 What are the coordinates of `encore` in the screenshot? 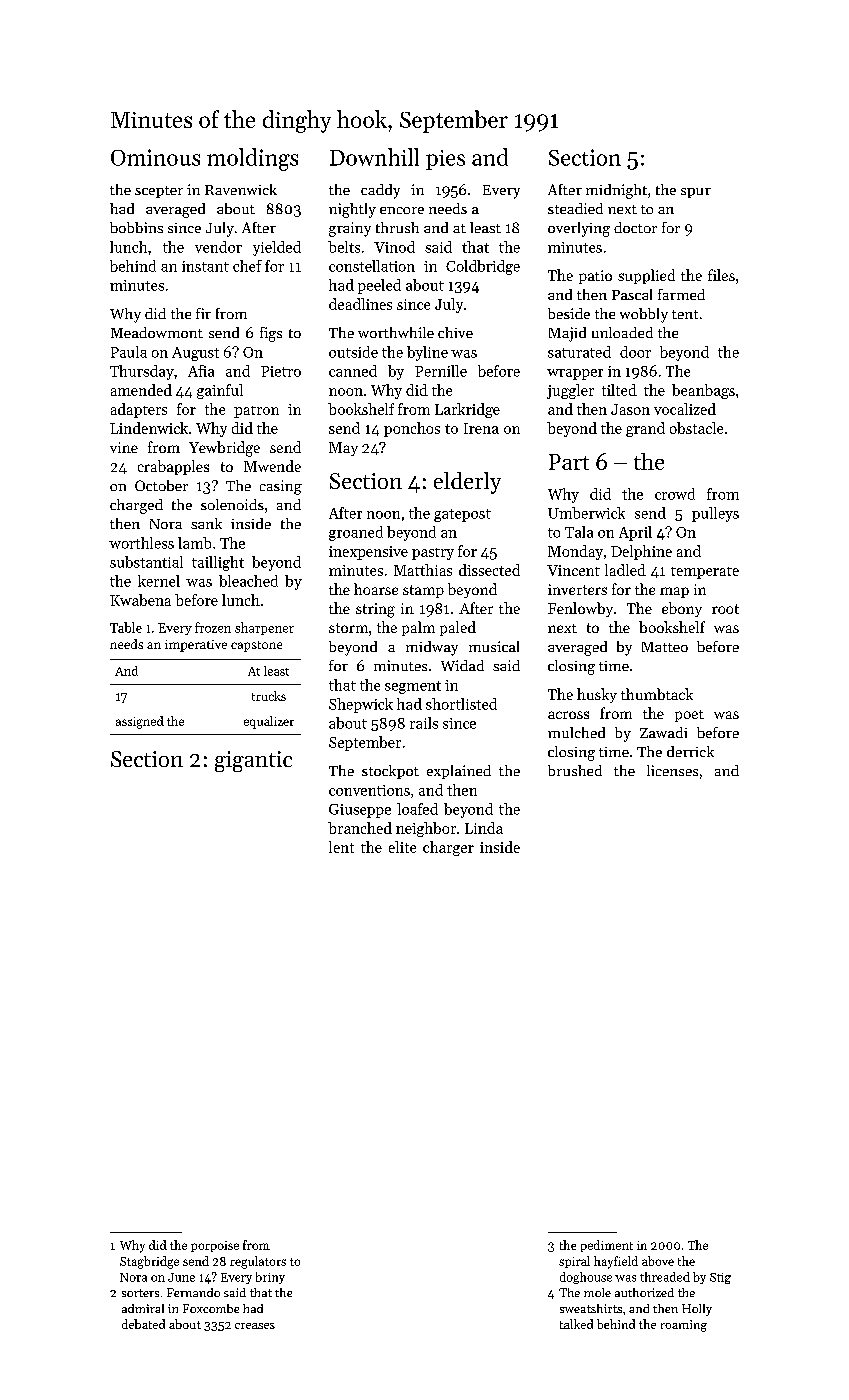 It's located at (402, 210).
